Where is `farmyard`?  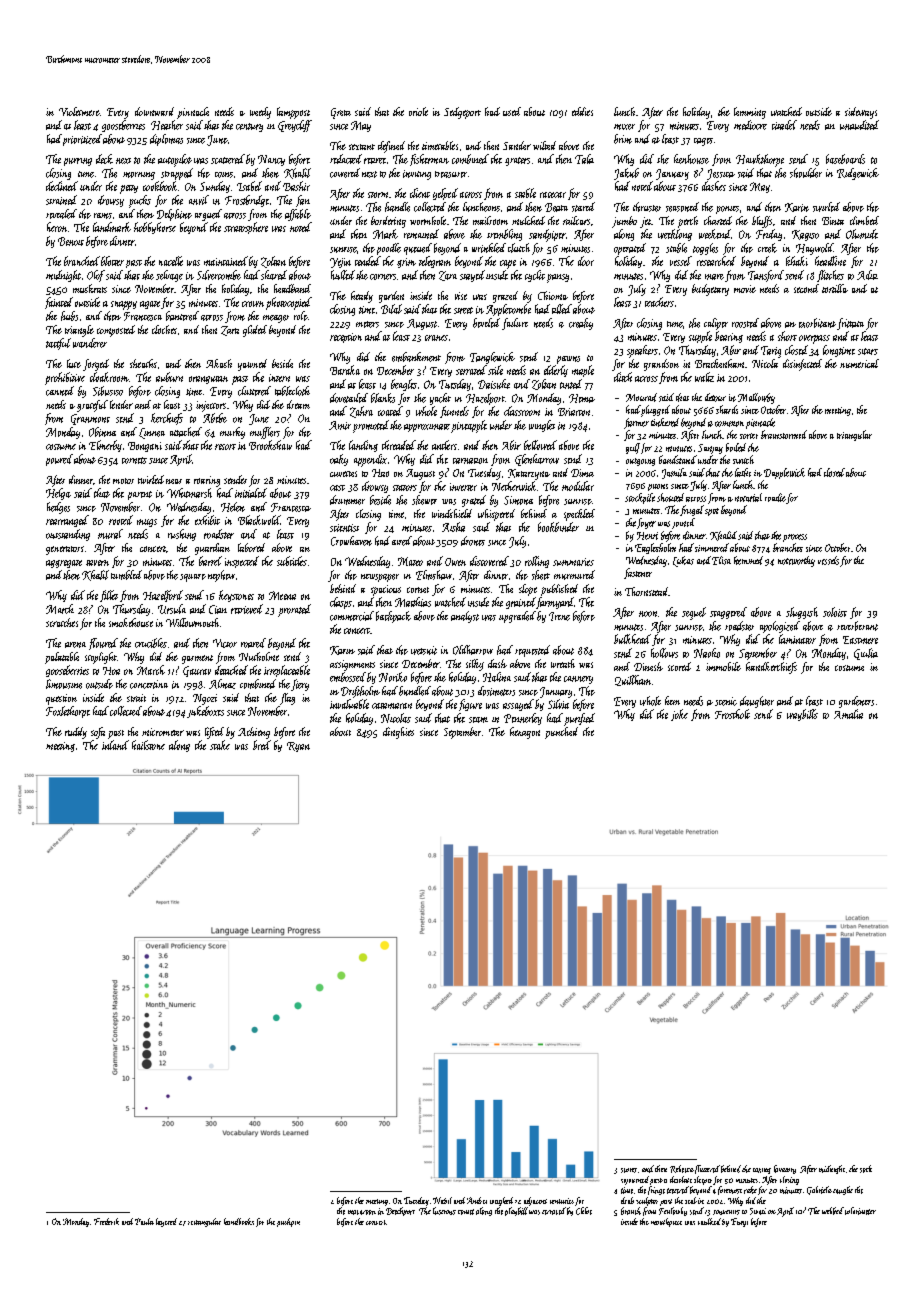 farmyard is located at coordinates (555, 603).
